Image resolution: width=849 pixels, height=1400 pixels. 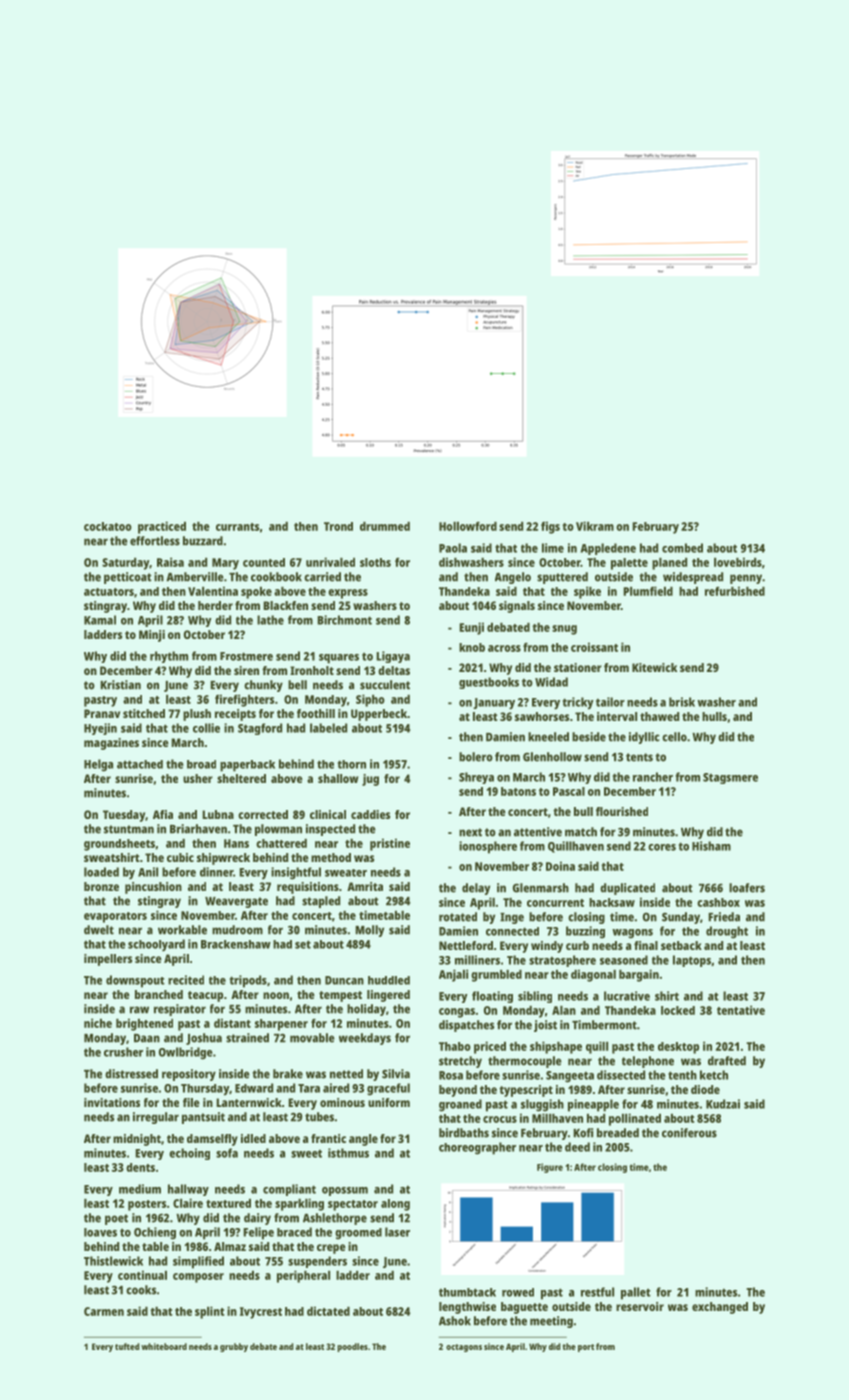 I want to click on lovebirds, so click(x=738, y=562).
